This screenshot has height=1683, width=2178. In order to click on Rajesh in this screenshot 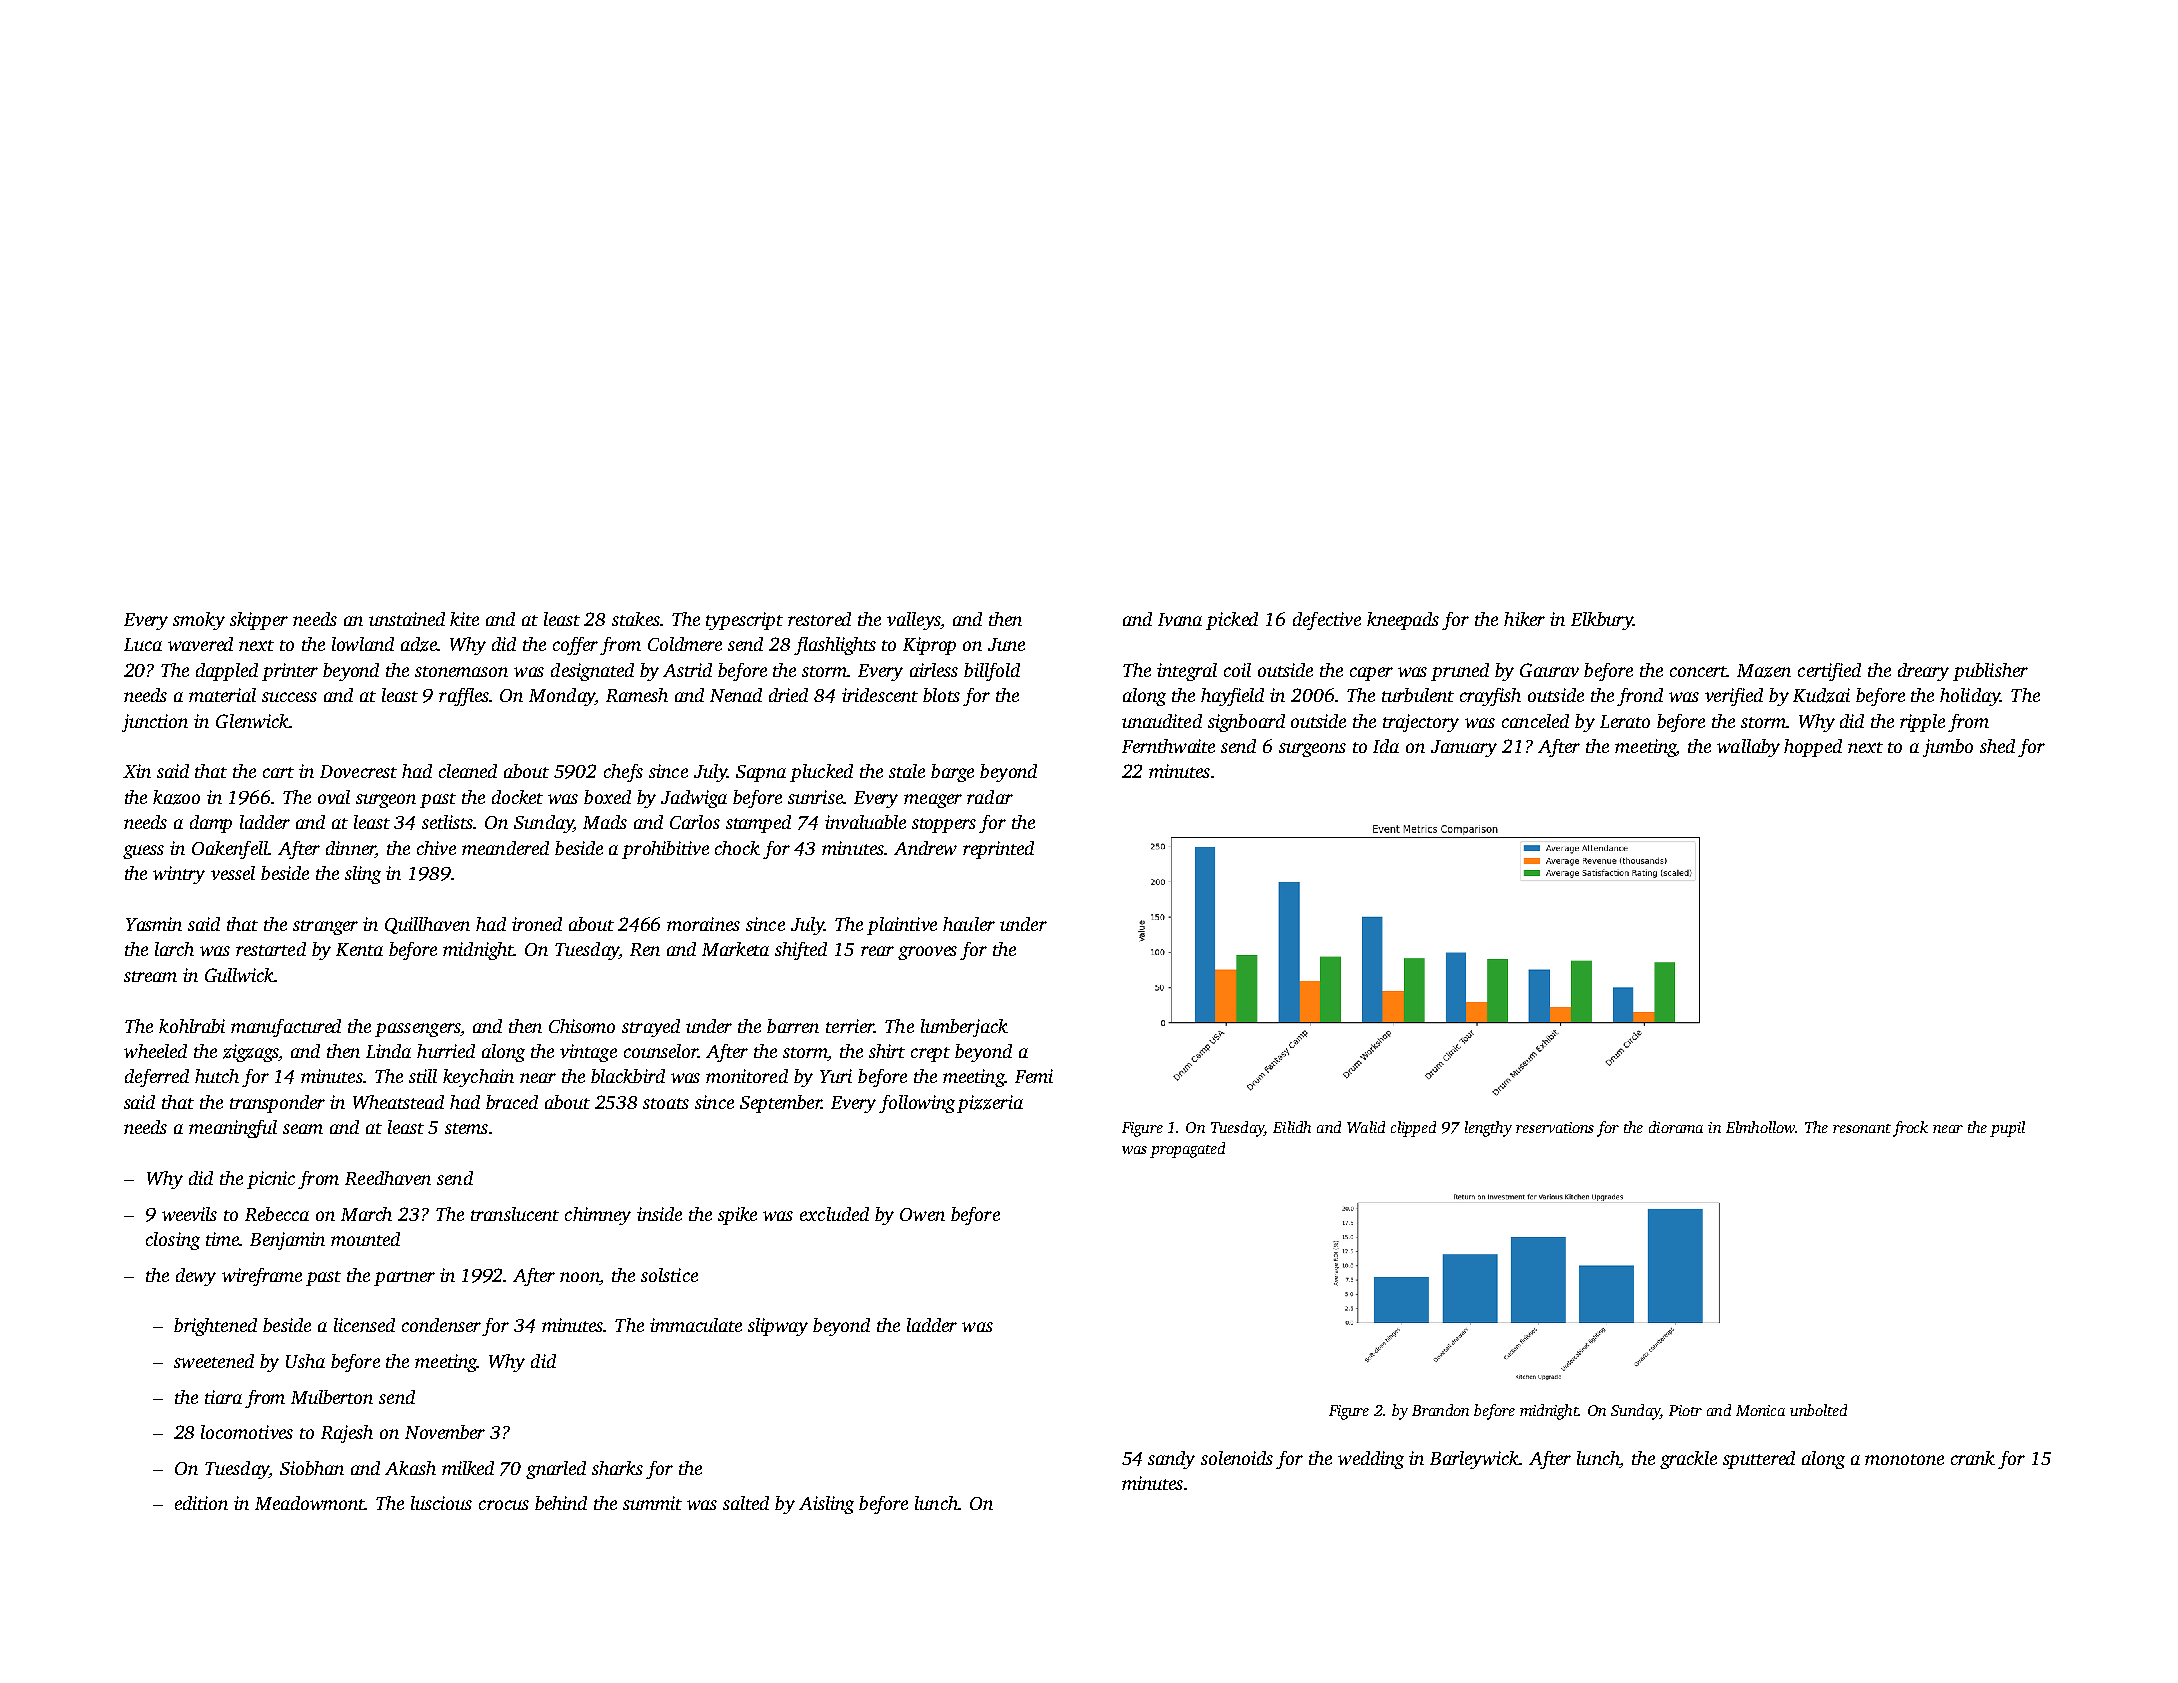, I will do `click(347, 1434)`.
